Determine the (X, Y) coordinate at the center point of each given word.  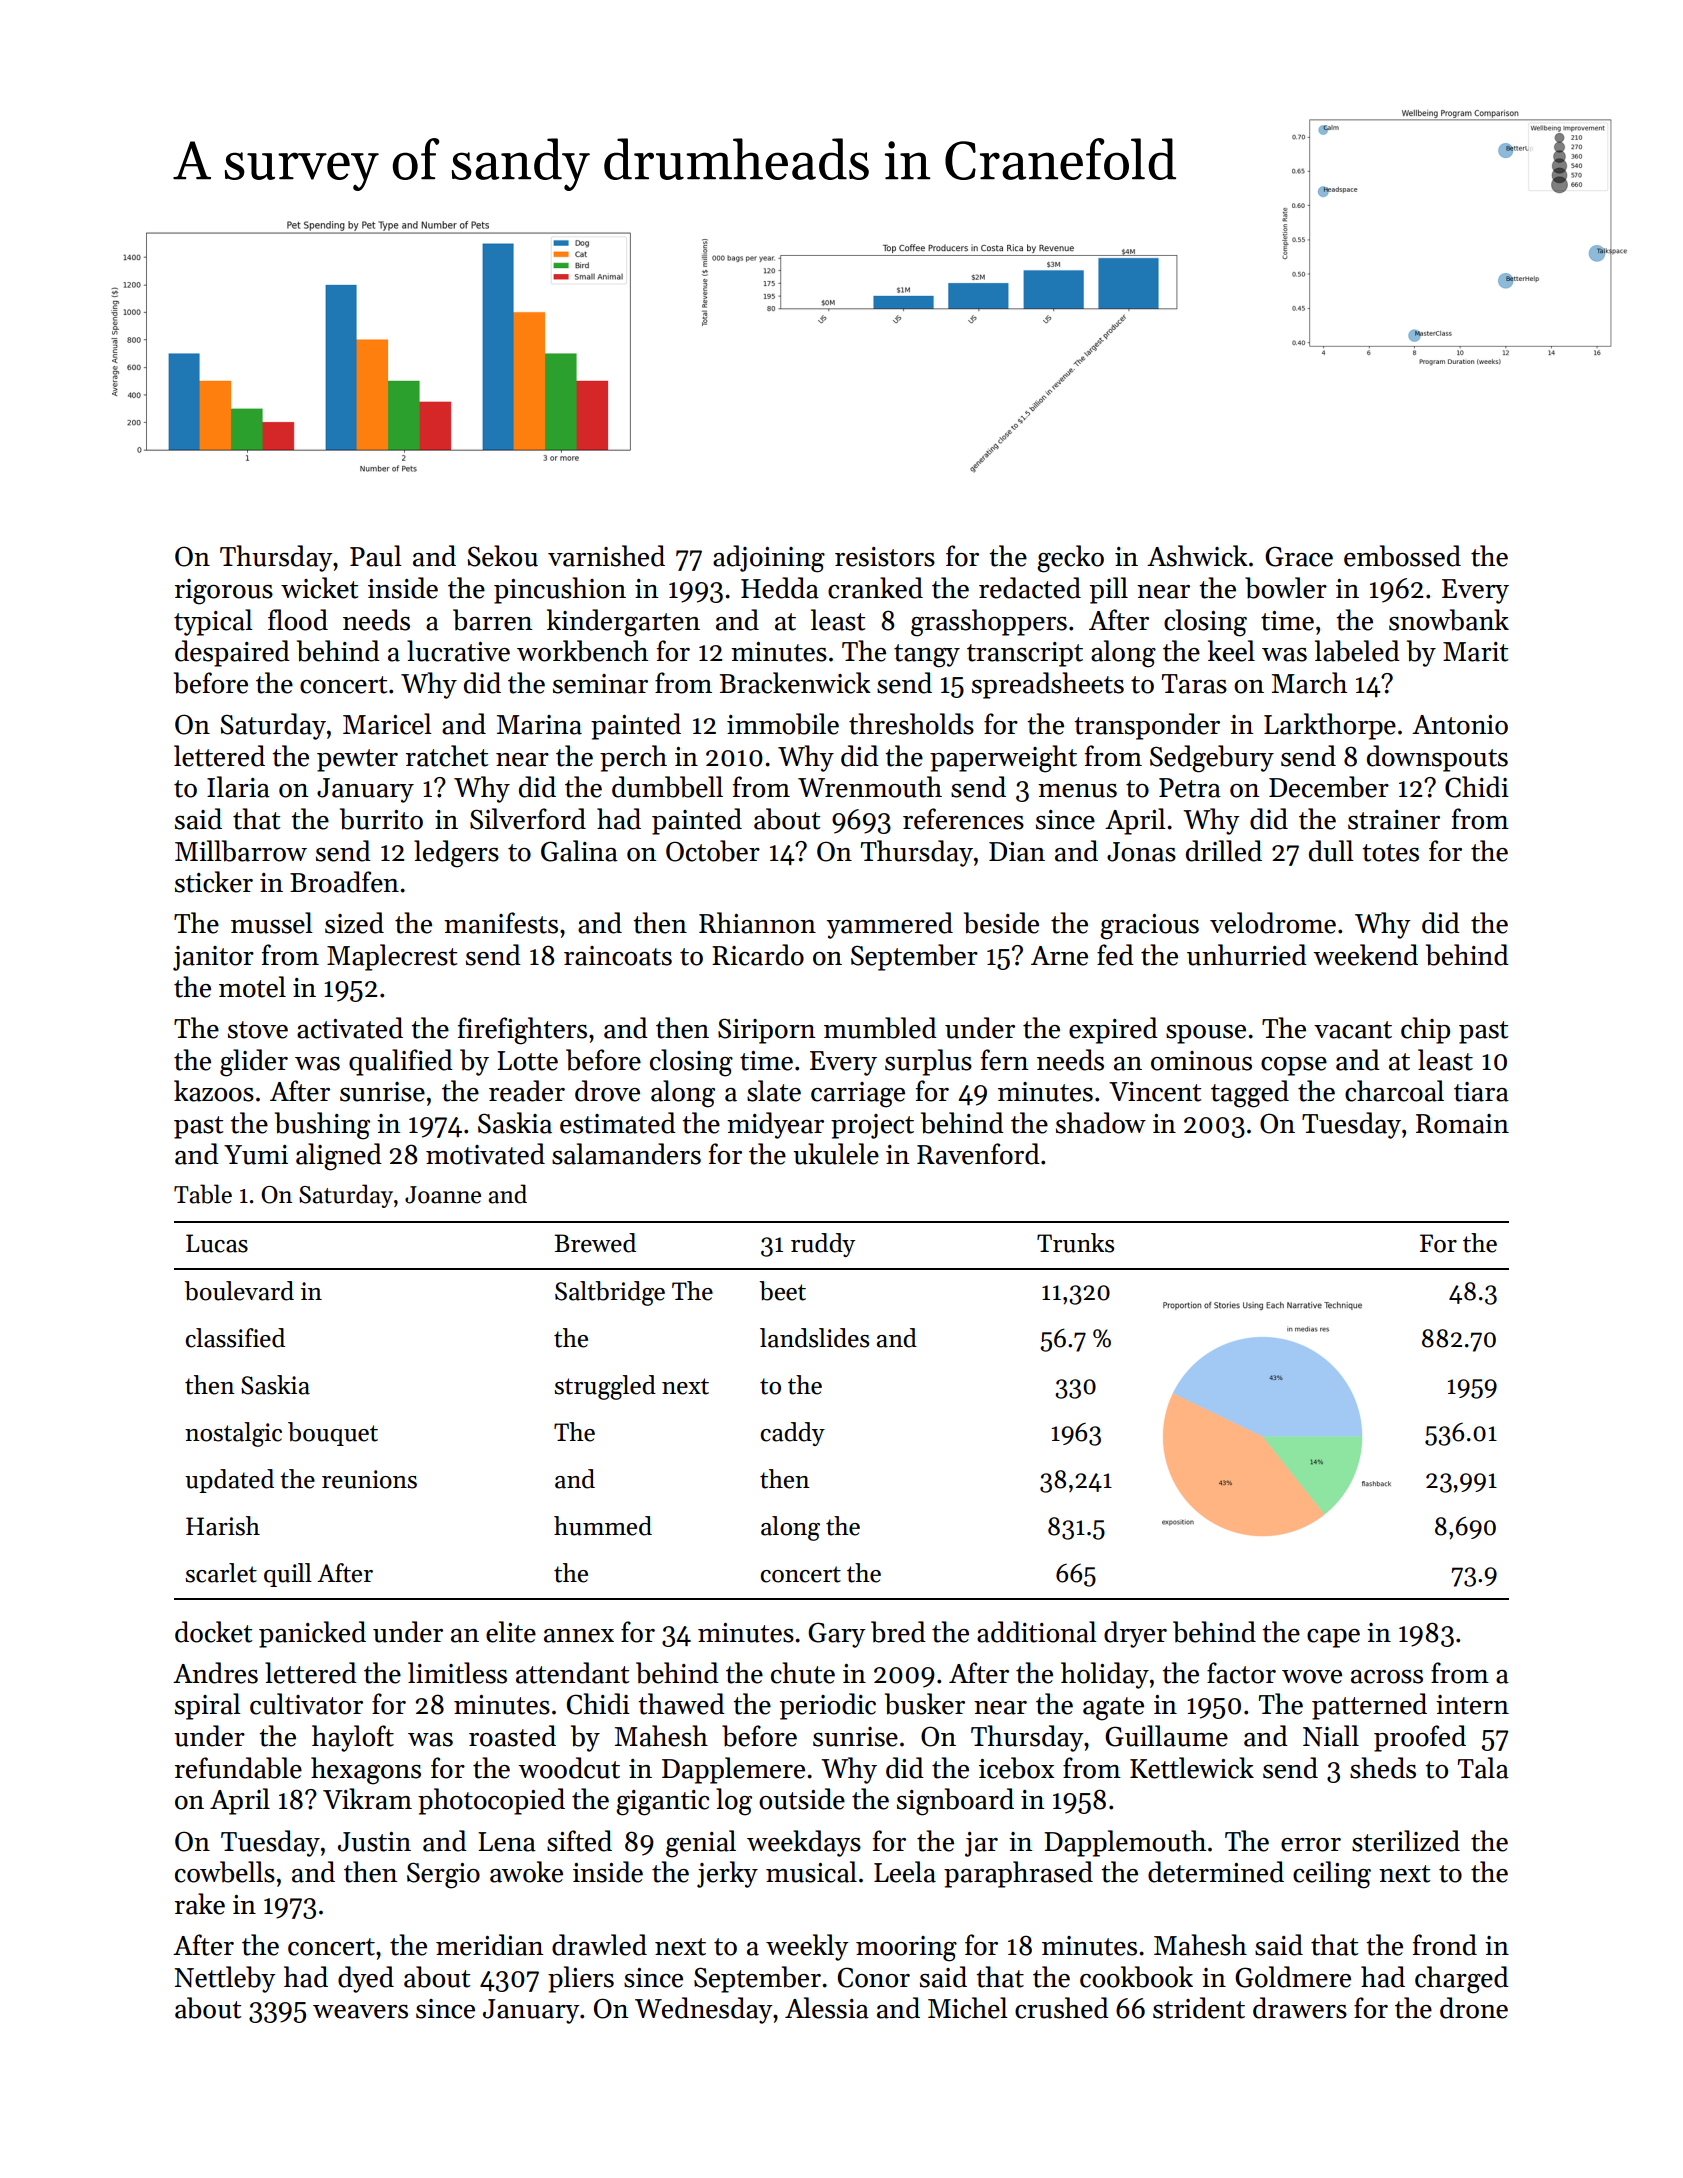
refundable (238, 1768)
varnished (606, 556)
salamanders (626, 1154)
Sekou (502, 556)
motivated (485, 1154)
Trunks (1075, 1243)
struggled (605, 1387)
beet (782, 1291)
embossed (1402, 556)
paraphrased (1018, 1874)
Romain (1462, 1124)
